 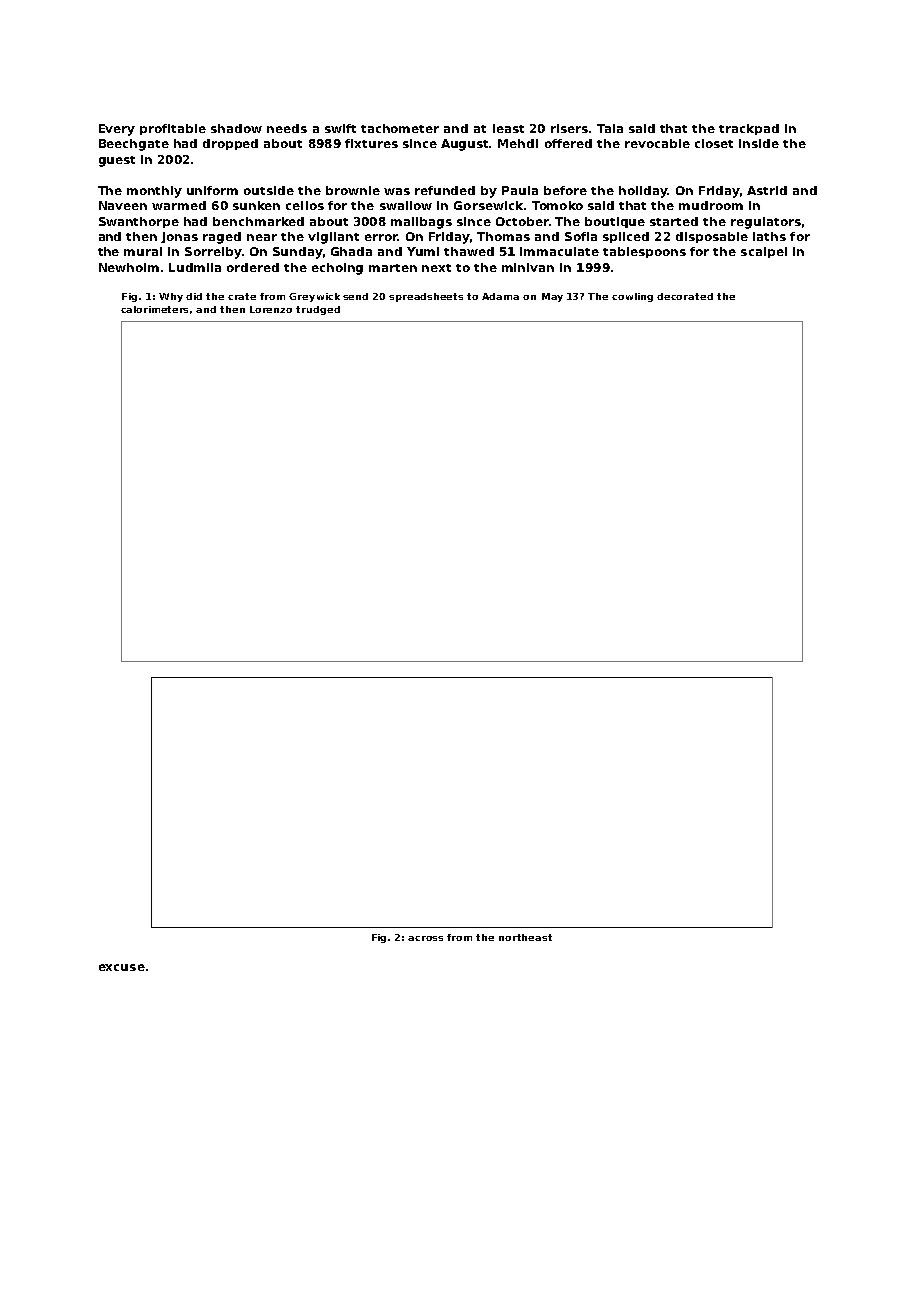 I want to click on error, so click(x=381, y=237).
